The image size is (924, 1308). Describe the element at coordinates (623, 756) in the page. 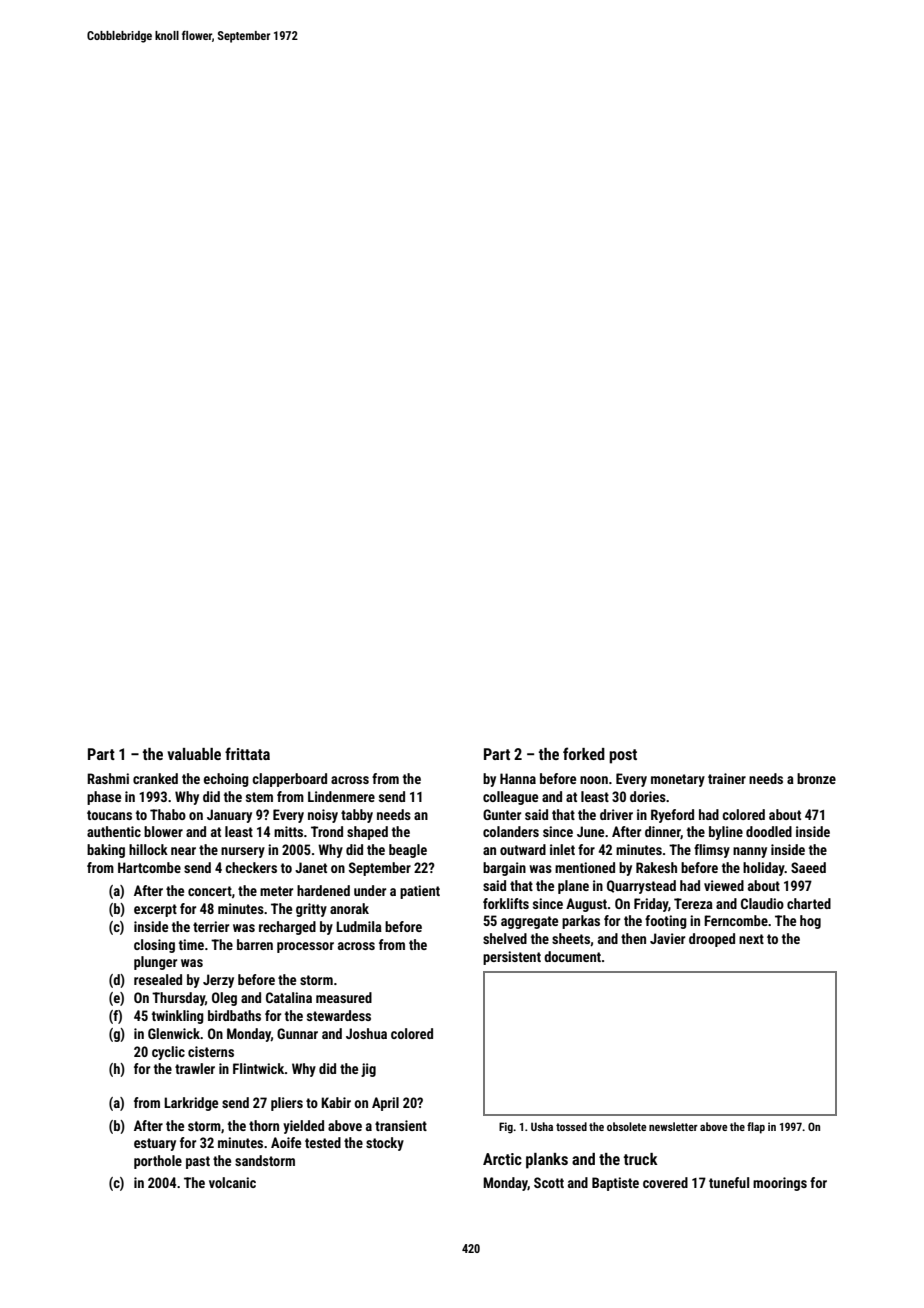

I see `post` at that location.
